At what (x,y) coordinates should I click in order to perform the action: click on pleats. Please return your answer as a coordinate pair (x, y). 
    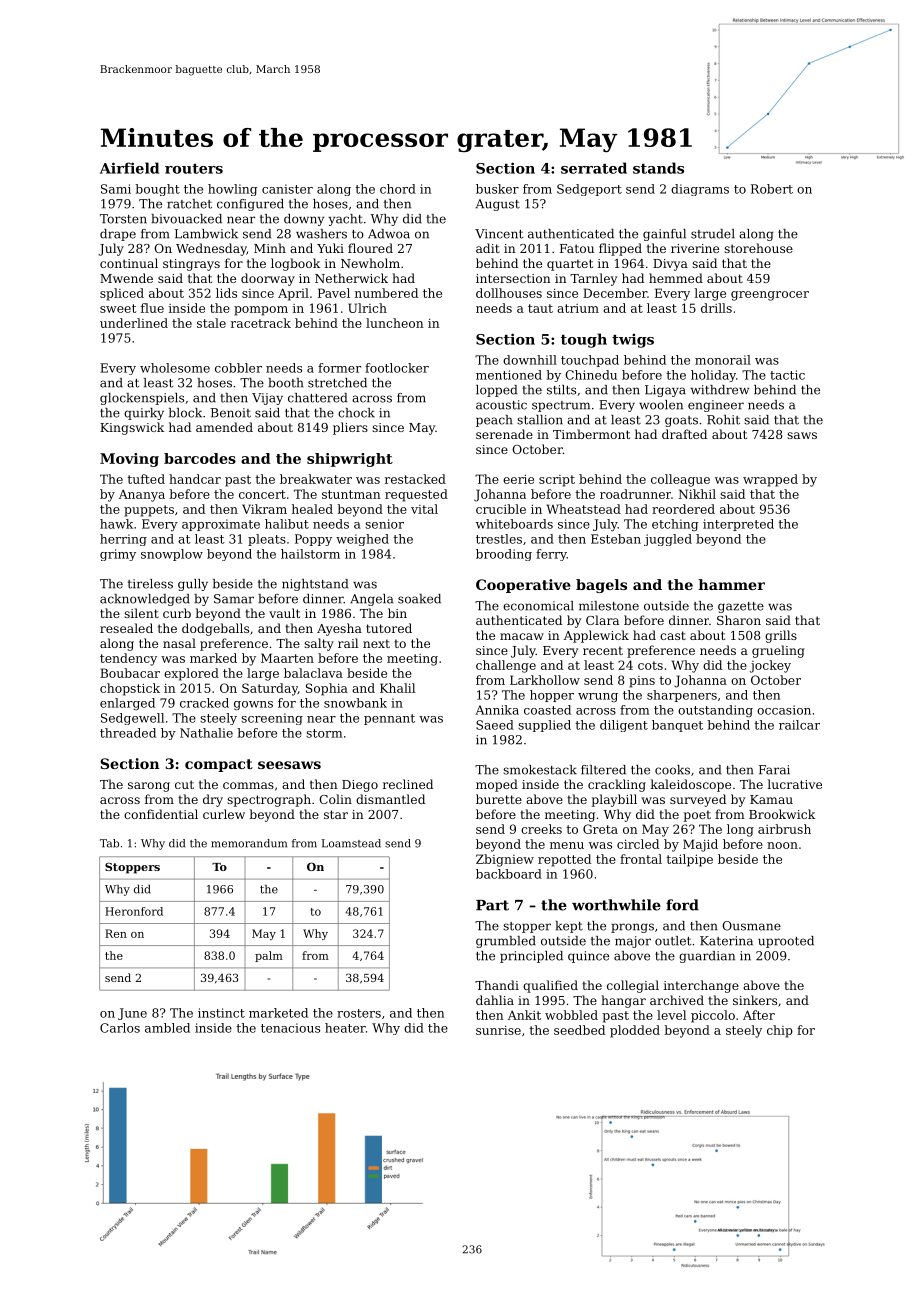
    Looking at the image, I should click on (267, 540).
